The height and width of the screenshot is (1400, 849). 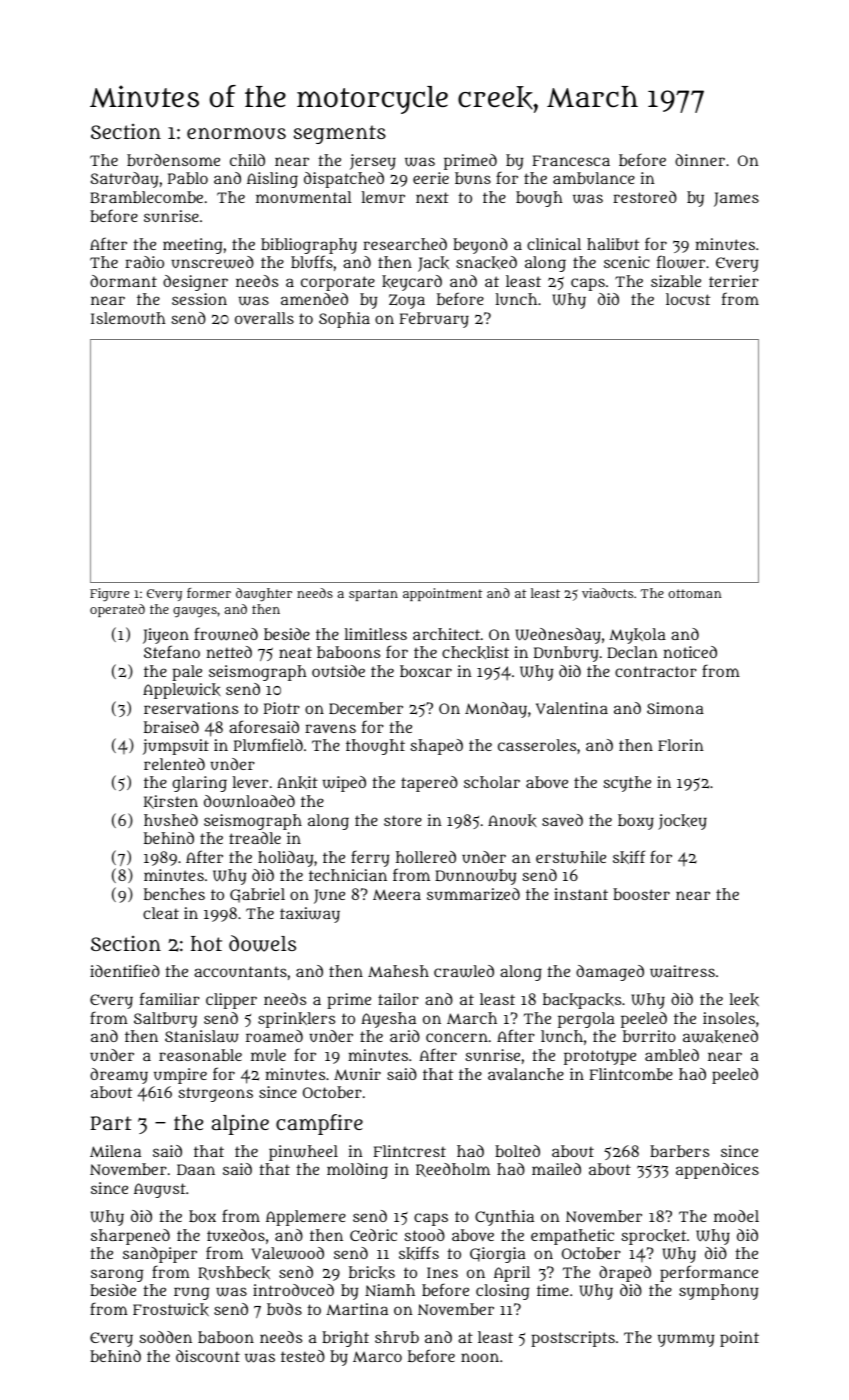 What do you see at coordinates (247, 160) in the screenshot?
I see `child` at bounding box center [247, 160].
